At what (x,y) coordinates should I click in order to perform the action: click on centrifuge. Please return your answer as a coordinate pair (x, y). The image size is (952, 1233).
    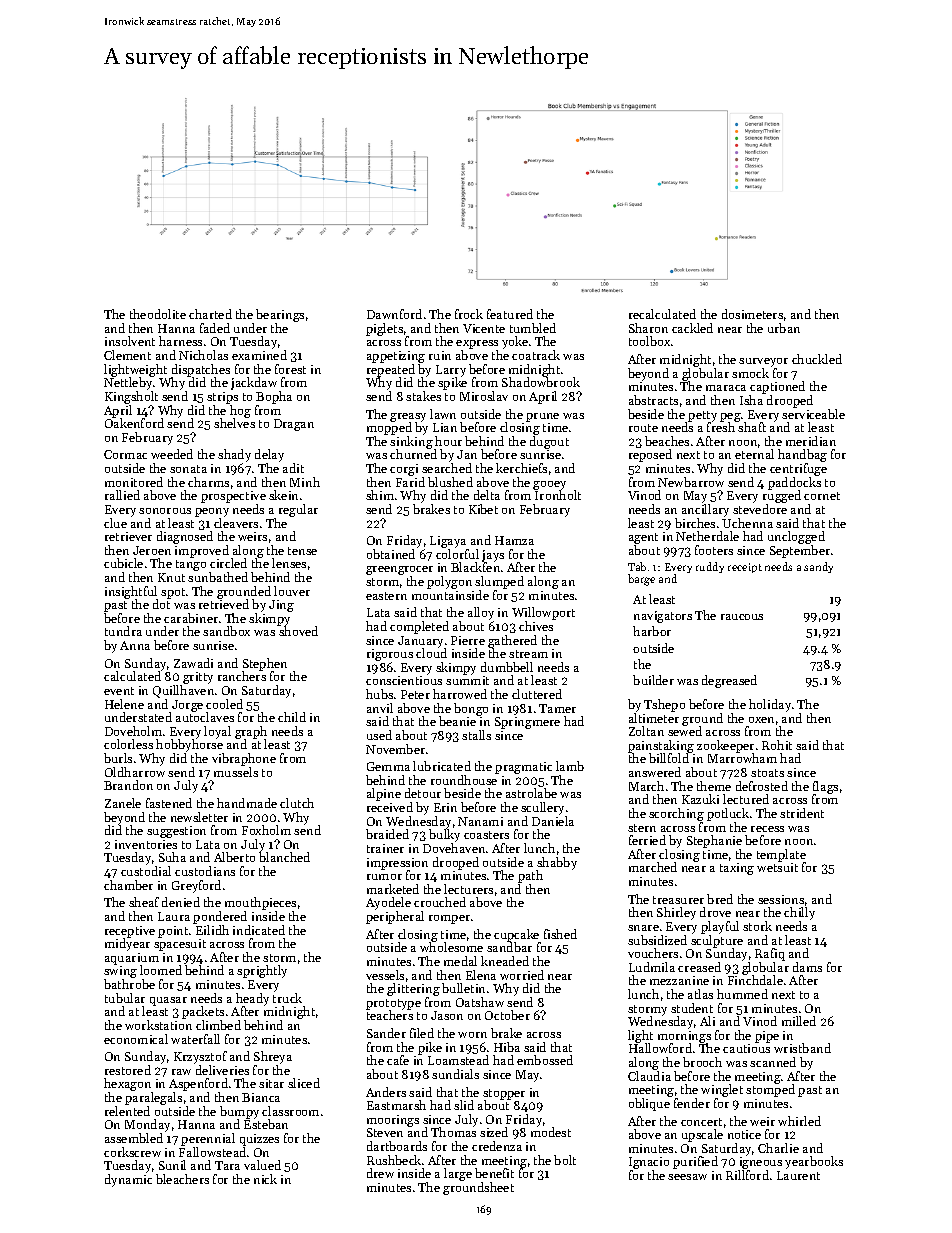
    Looking at the image, I should click on (798, 469).
